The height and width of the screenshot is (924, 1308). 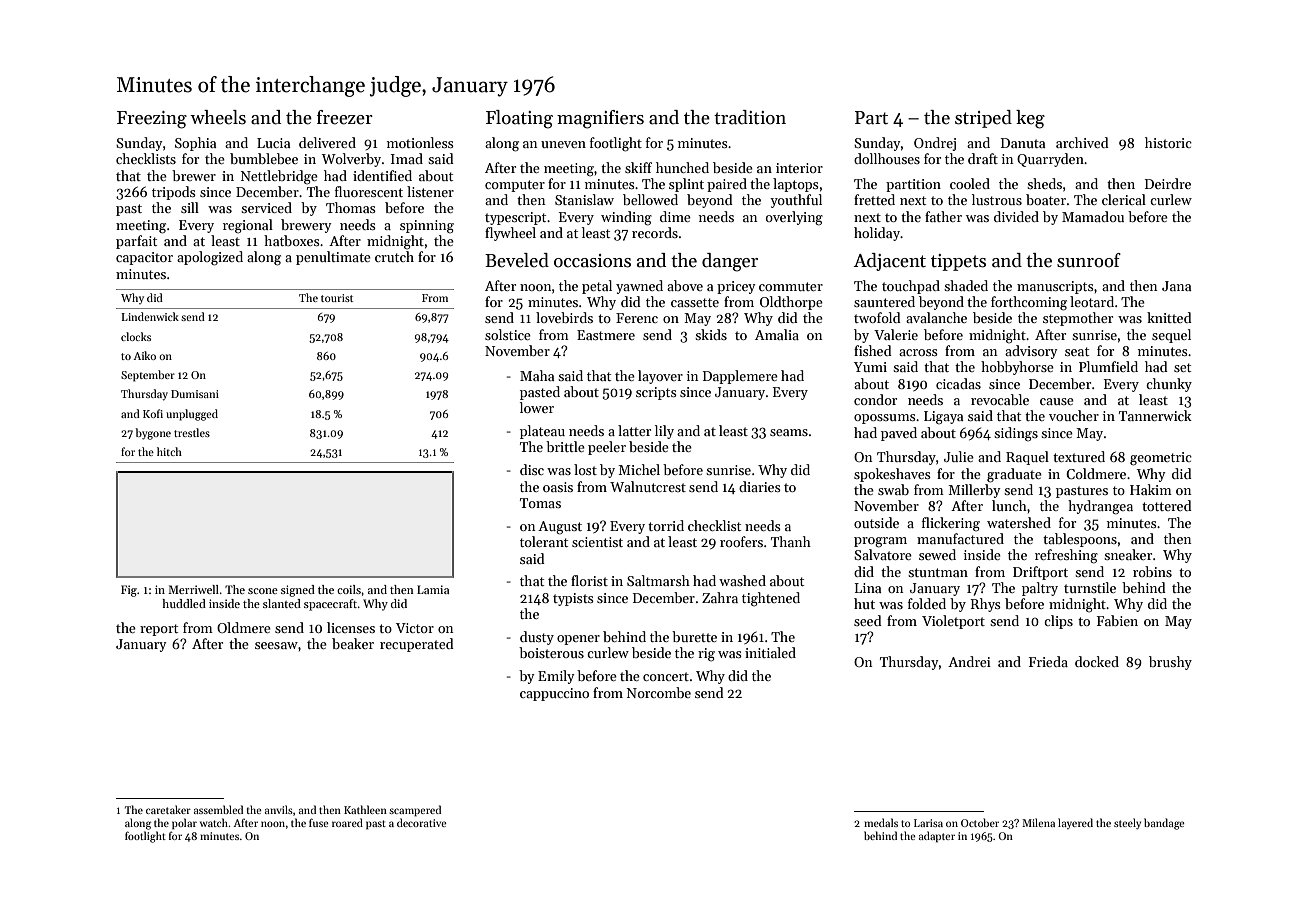 What do you see at coordinates (659, 692) in the screenshot?
I see `Norcombe` at bounding box center [659, 692].
